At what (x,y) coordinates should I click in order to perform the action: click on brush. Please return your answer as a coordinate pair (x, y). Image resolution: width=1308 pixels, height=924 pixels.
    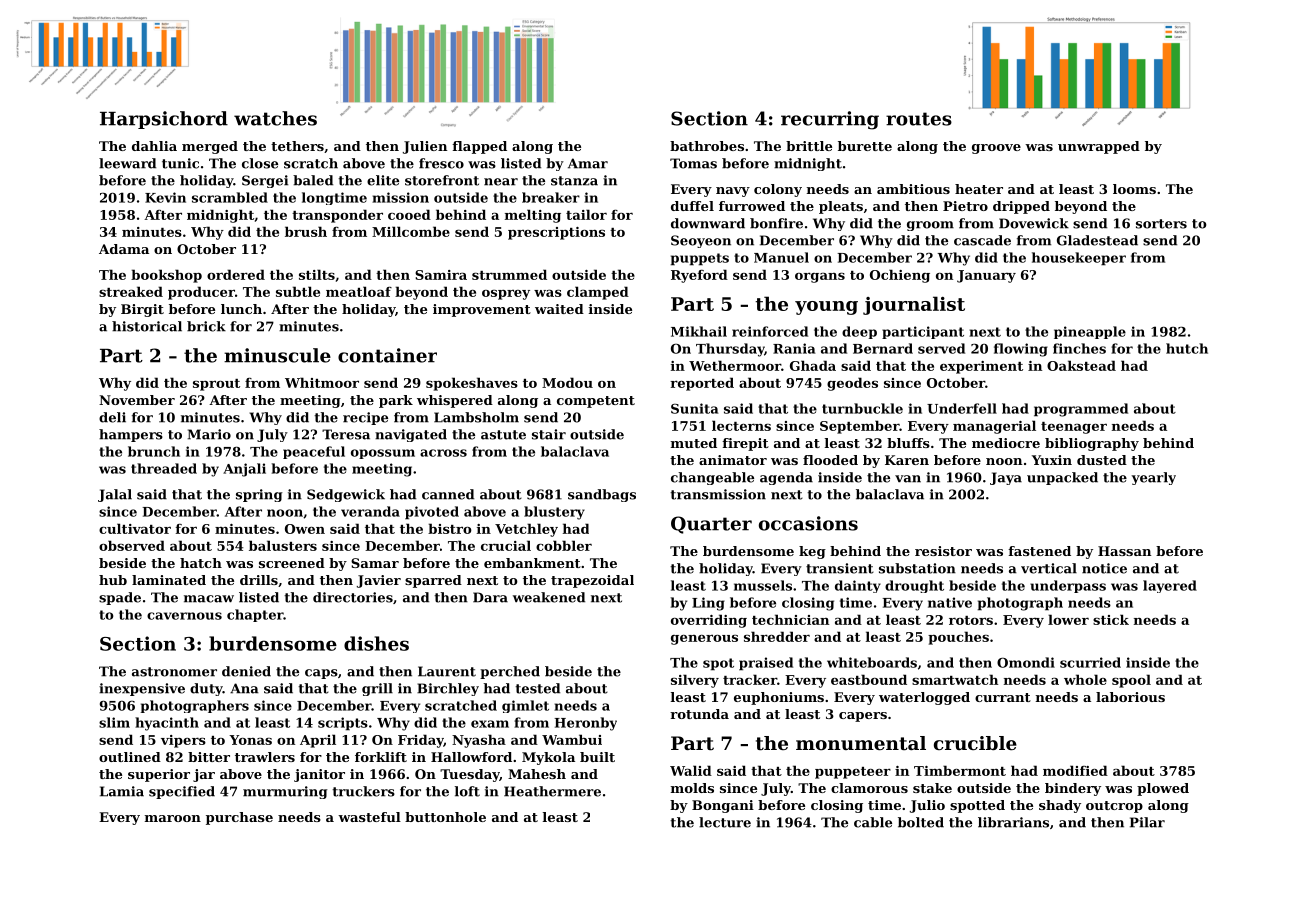
    Looking at the image, I should click on (306, 231).
